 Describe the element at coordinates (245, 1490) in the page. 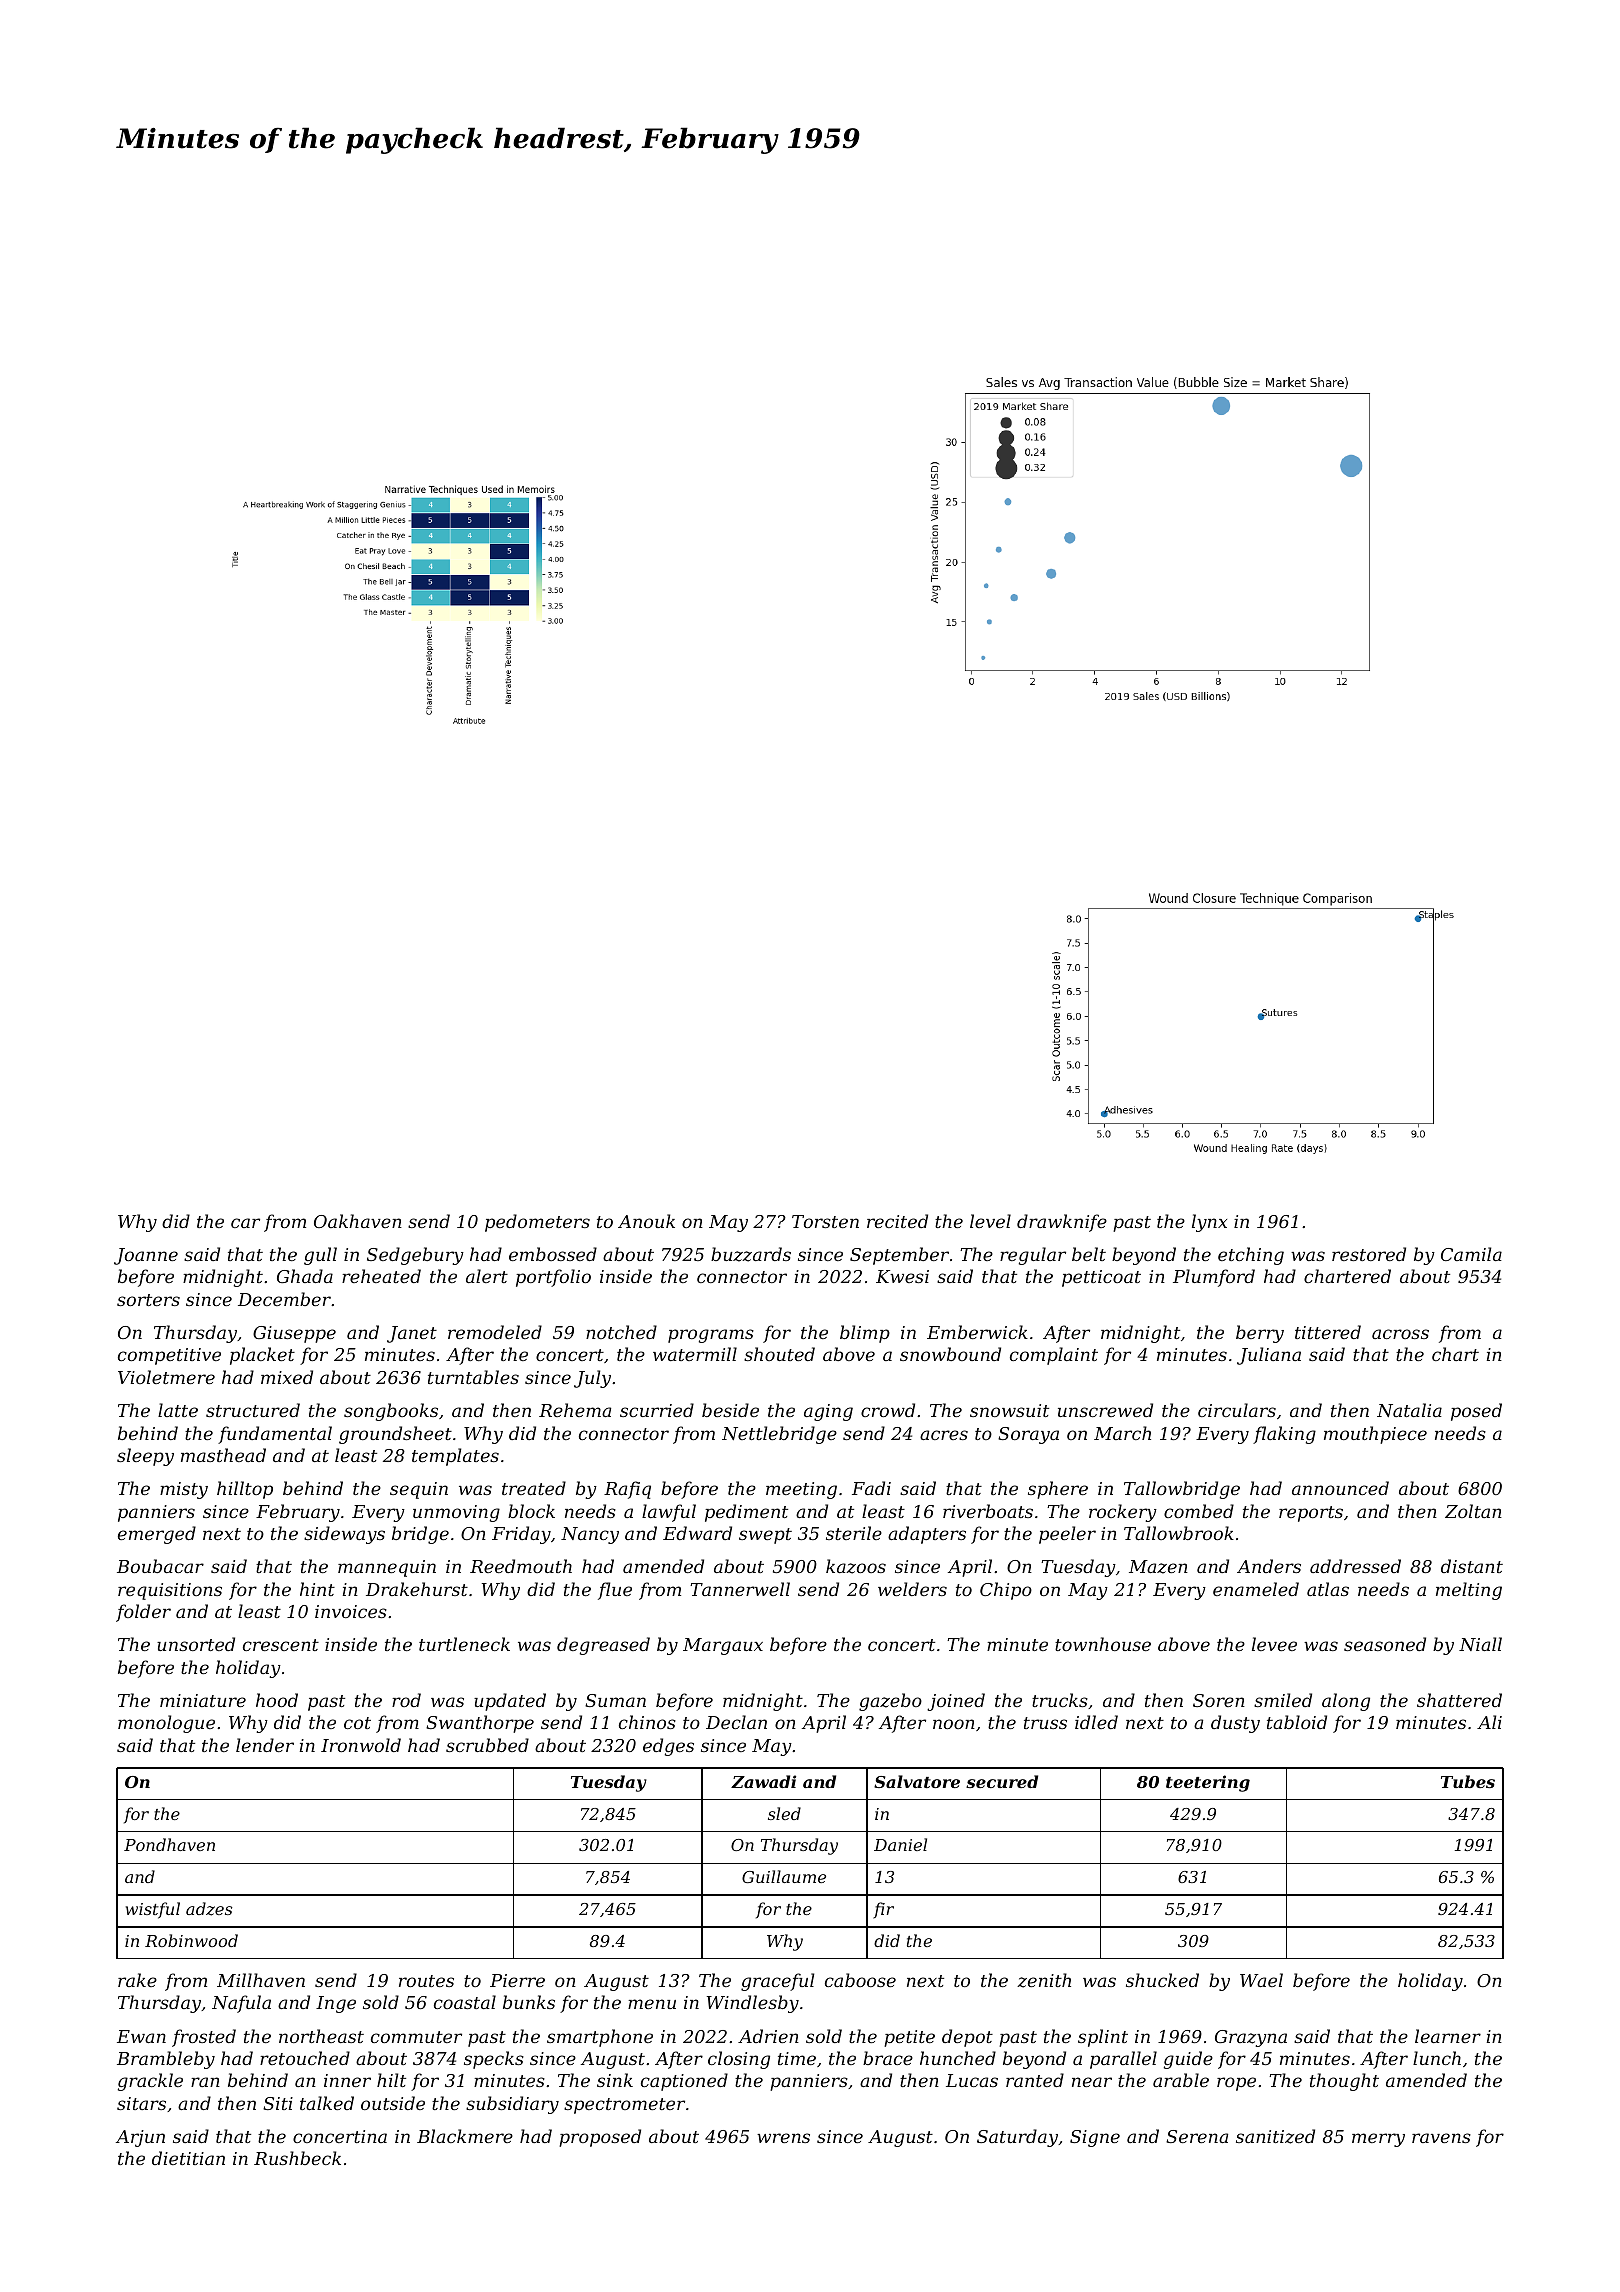

I see `hilltop` at that location.
